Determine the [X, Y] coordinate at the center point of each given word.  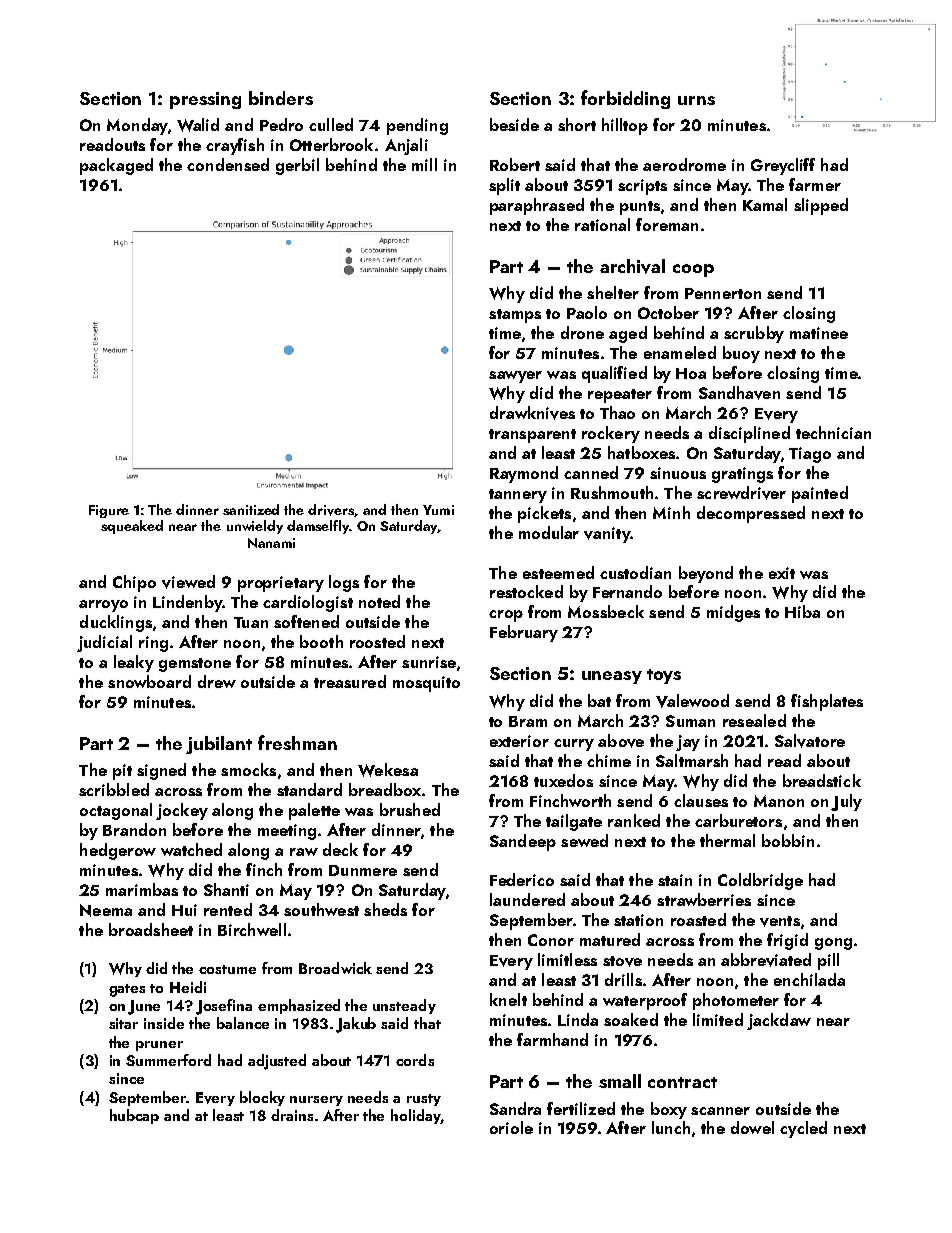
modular [549, 532]
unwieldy [255, 527]
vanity [607, 535]
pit [122, 772]
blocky [262, 1098]
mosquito [426, 684]
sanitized [251, 509]
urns [696, 100]
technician [833, 432]
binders [281, 98]
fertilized [581, 1108]
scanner [720, 1111]
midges [733, 613]
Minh [671, 512]
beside [514, 124]
